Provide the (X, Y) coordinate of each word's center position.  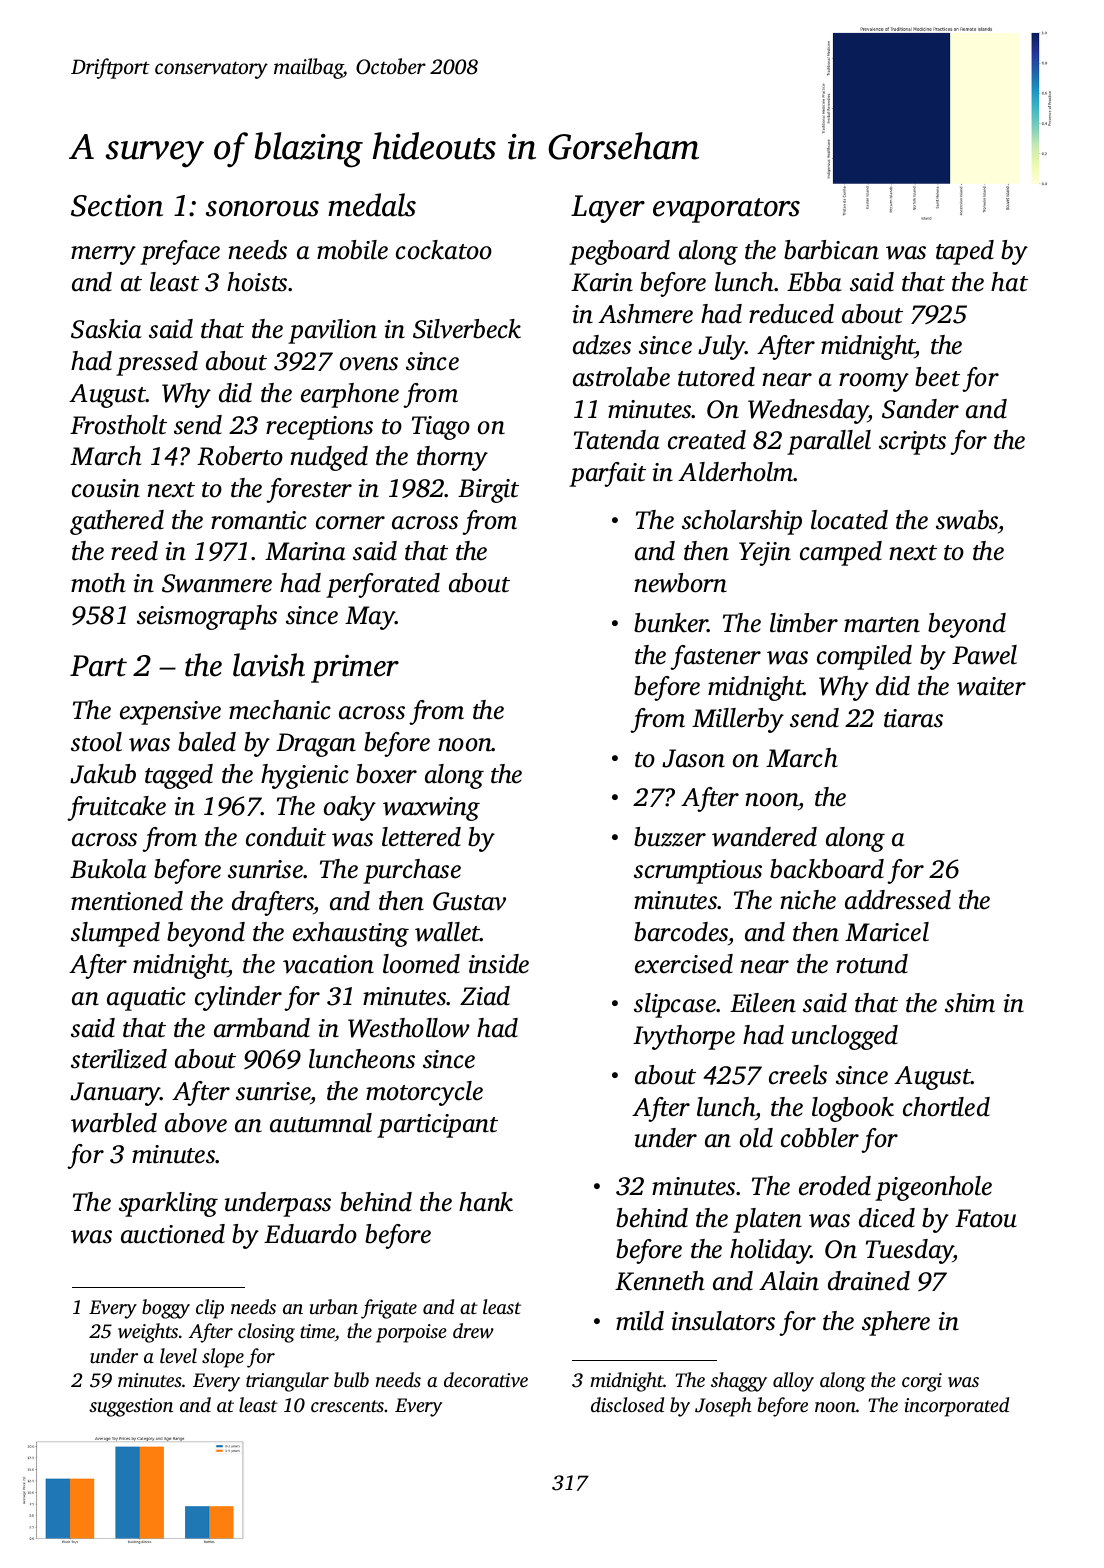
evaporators (726, 210)
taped (965, 252)
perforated (383, 585)
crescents (347, 1406)
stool (96, 742)
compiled (864, 657)
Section (117, 205)
